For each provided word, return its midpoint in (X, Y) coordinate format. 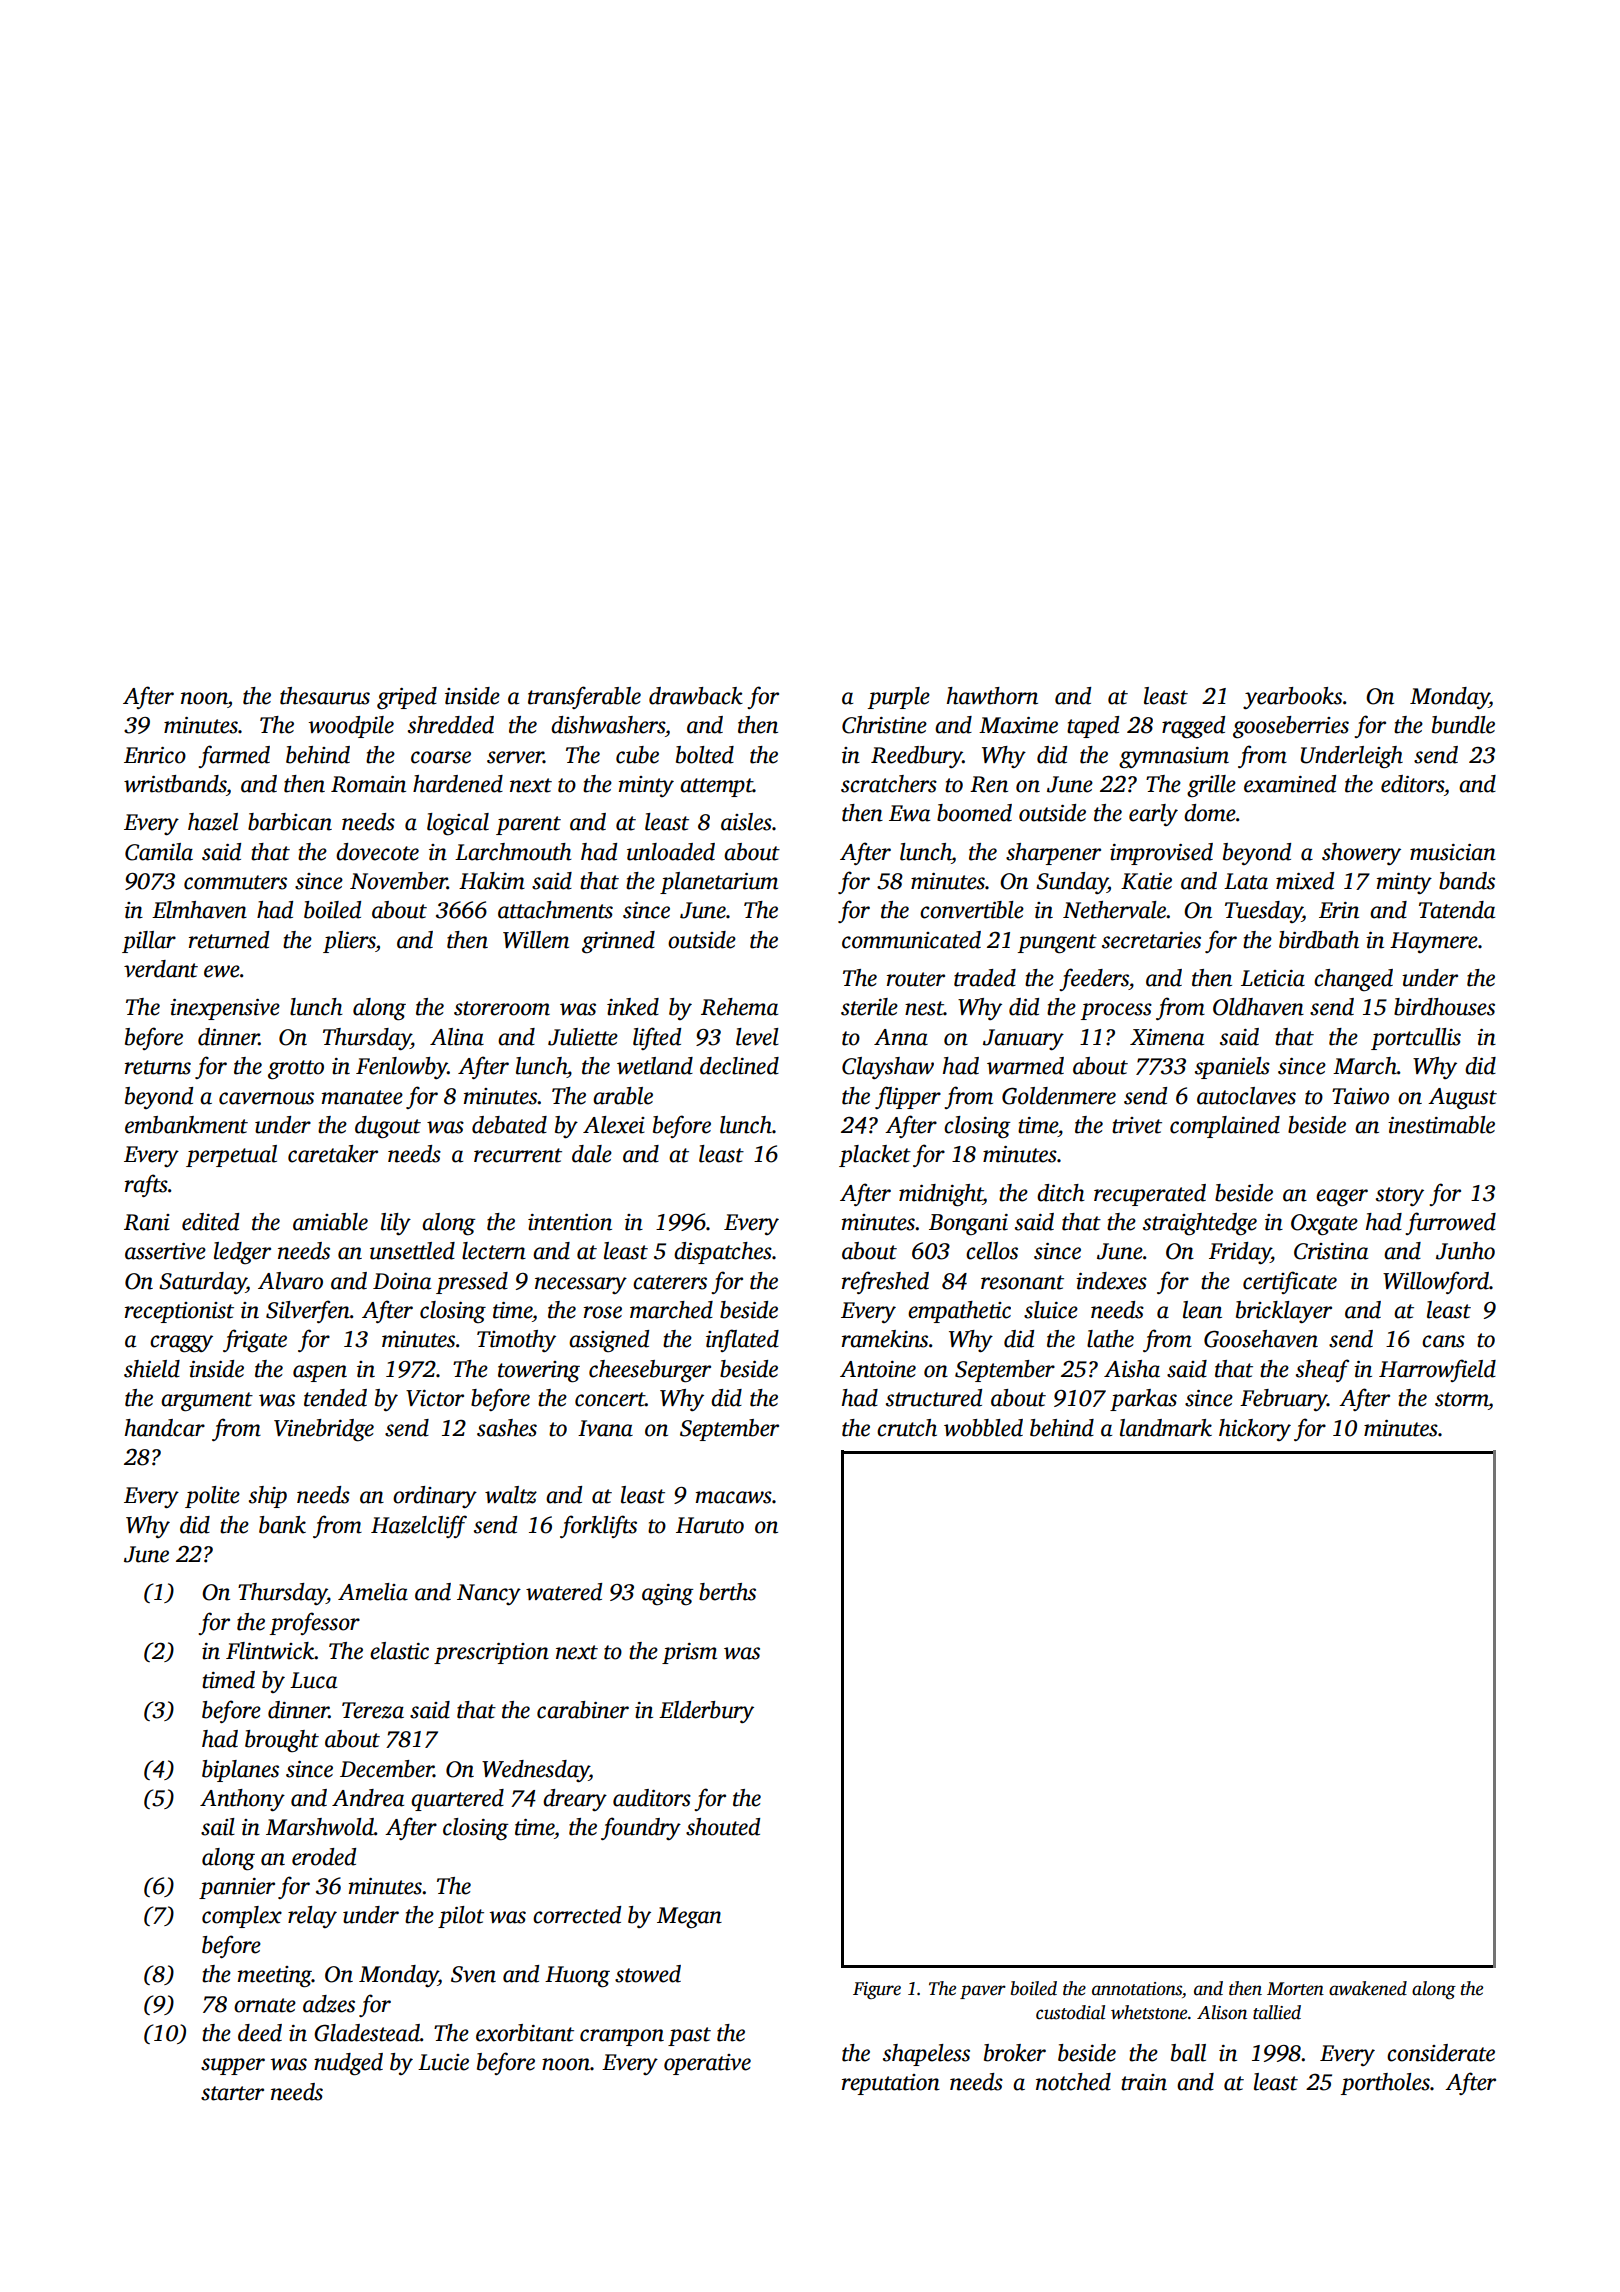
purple (899, 698)
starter (232, 2093)
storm (1461, 1399)
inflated (742, 1340)
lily (396, 1224)
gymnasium (1174, 757)
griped (407, 698)
